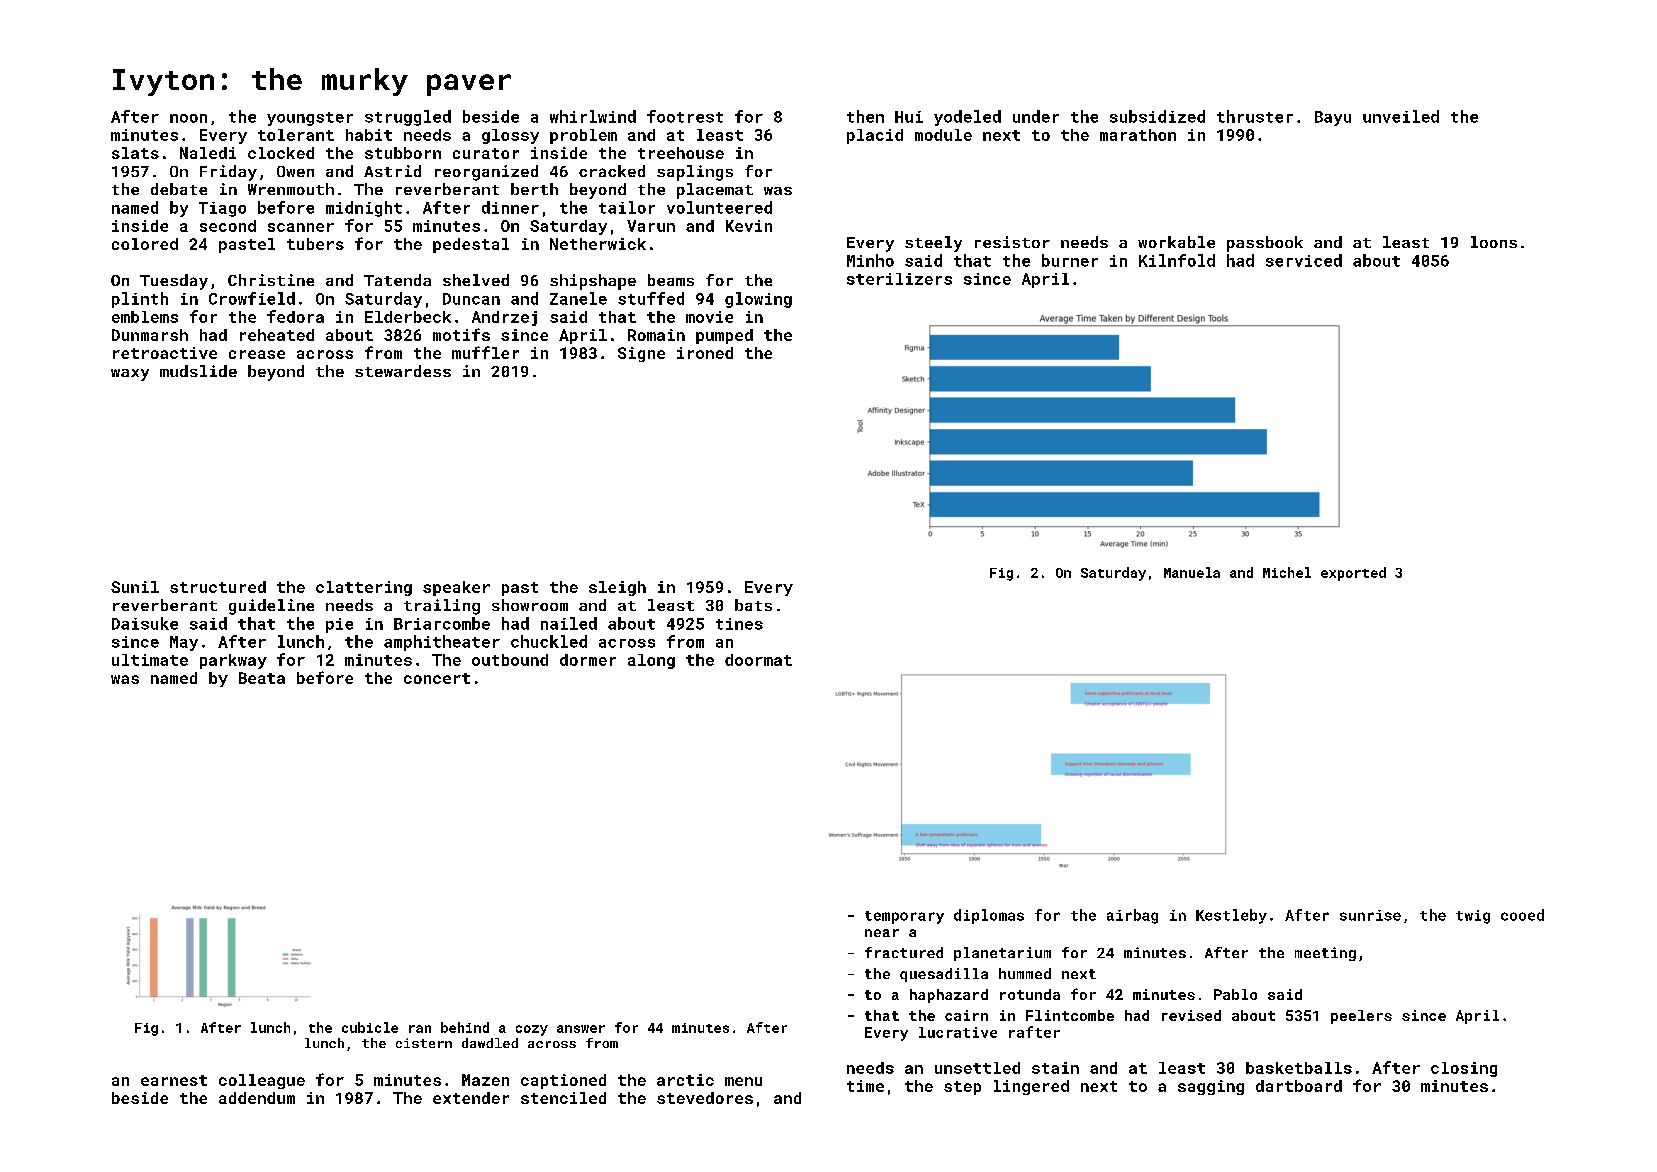  I want to click on behind, so click(465, 1027).
